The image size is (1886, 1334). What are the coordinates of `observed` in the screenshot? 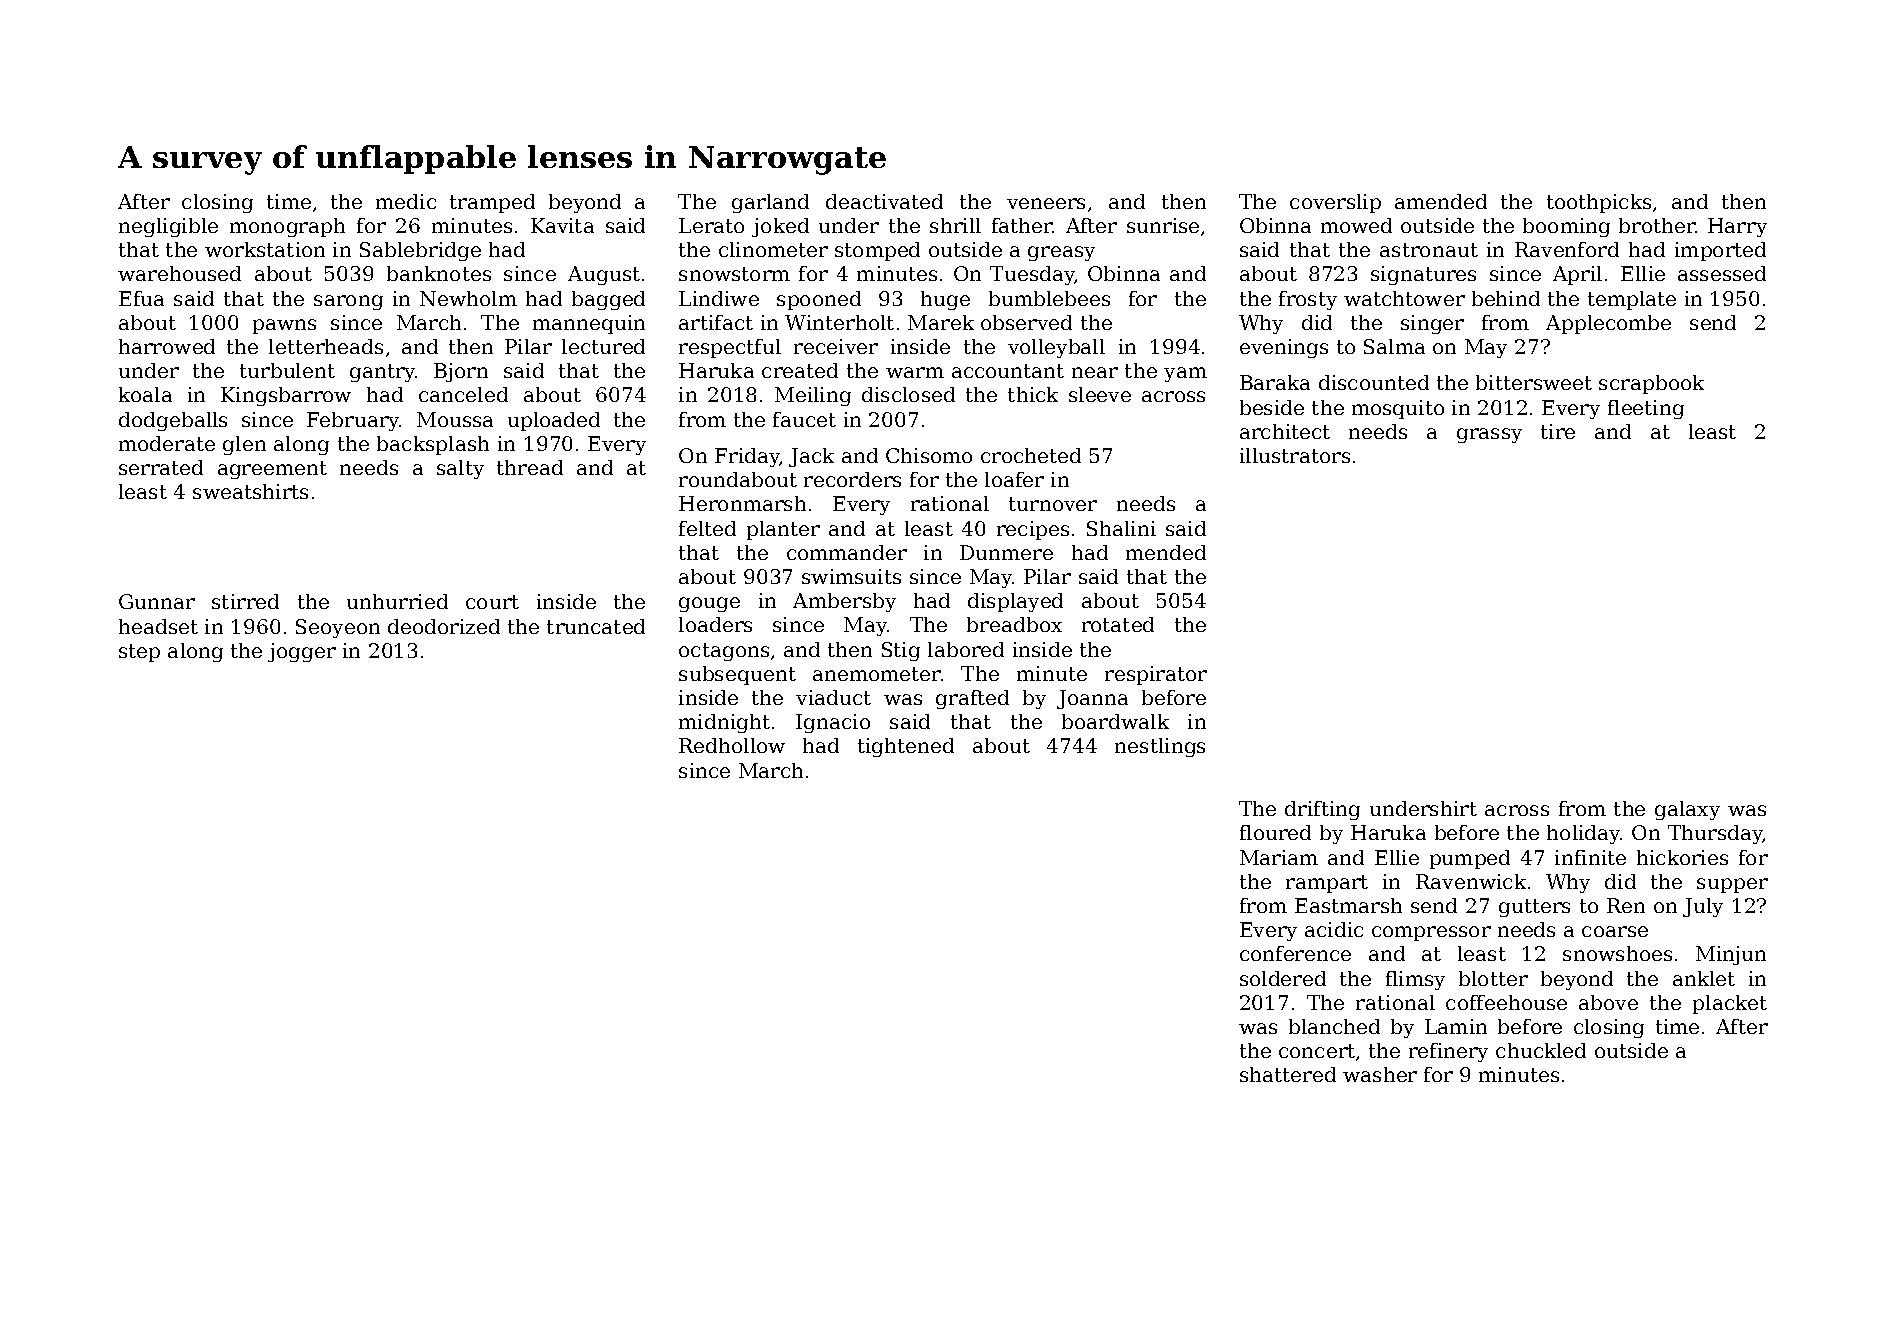 It's located at (1026, 322).
